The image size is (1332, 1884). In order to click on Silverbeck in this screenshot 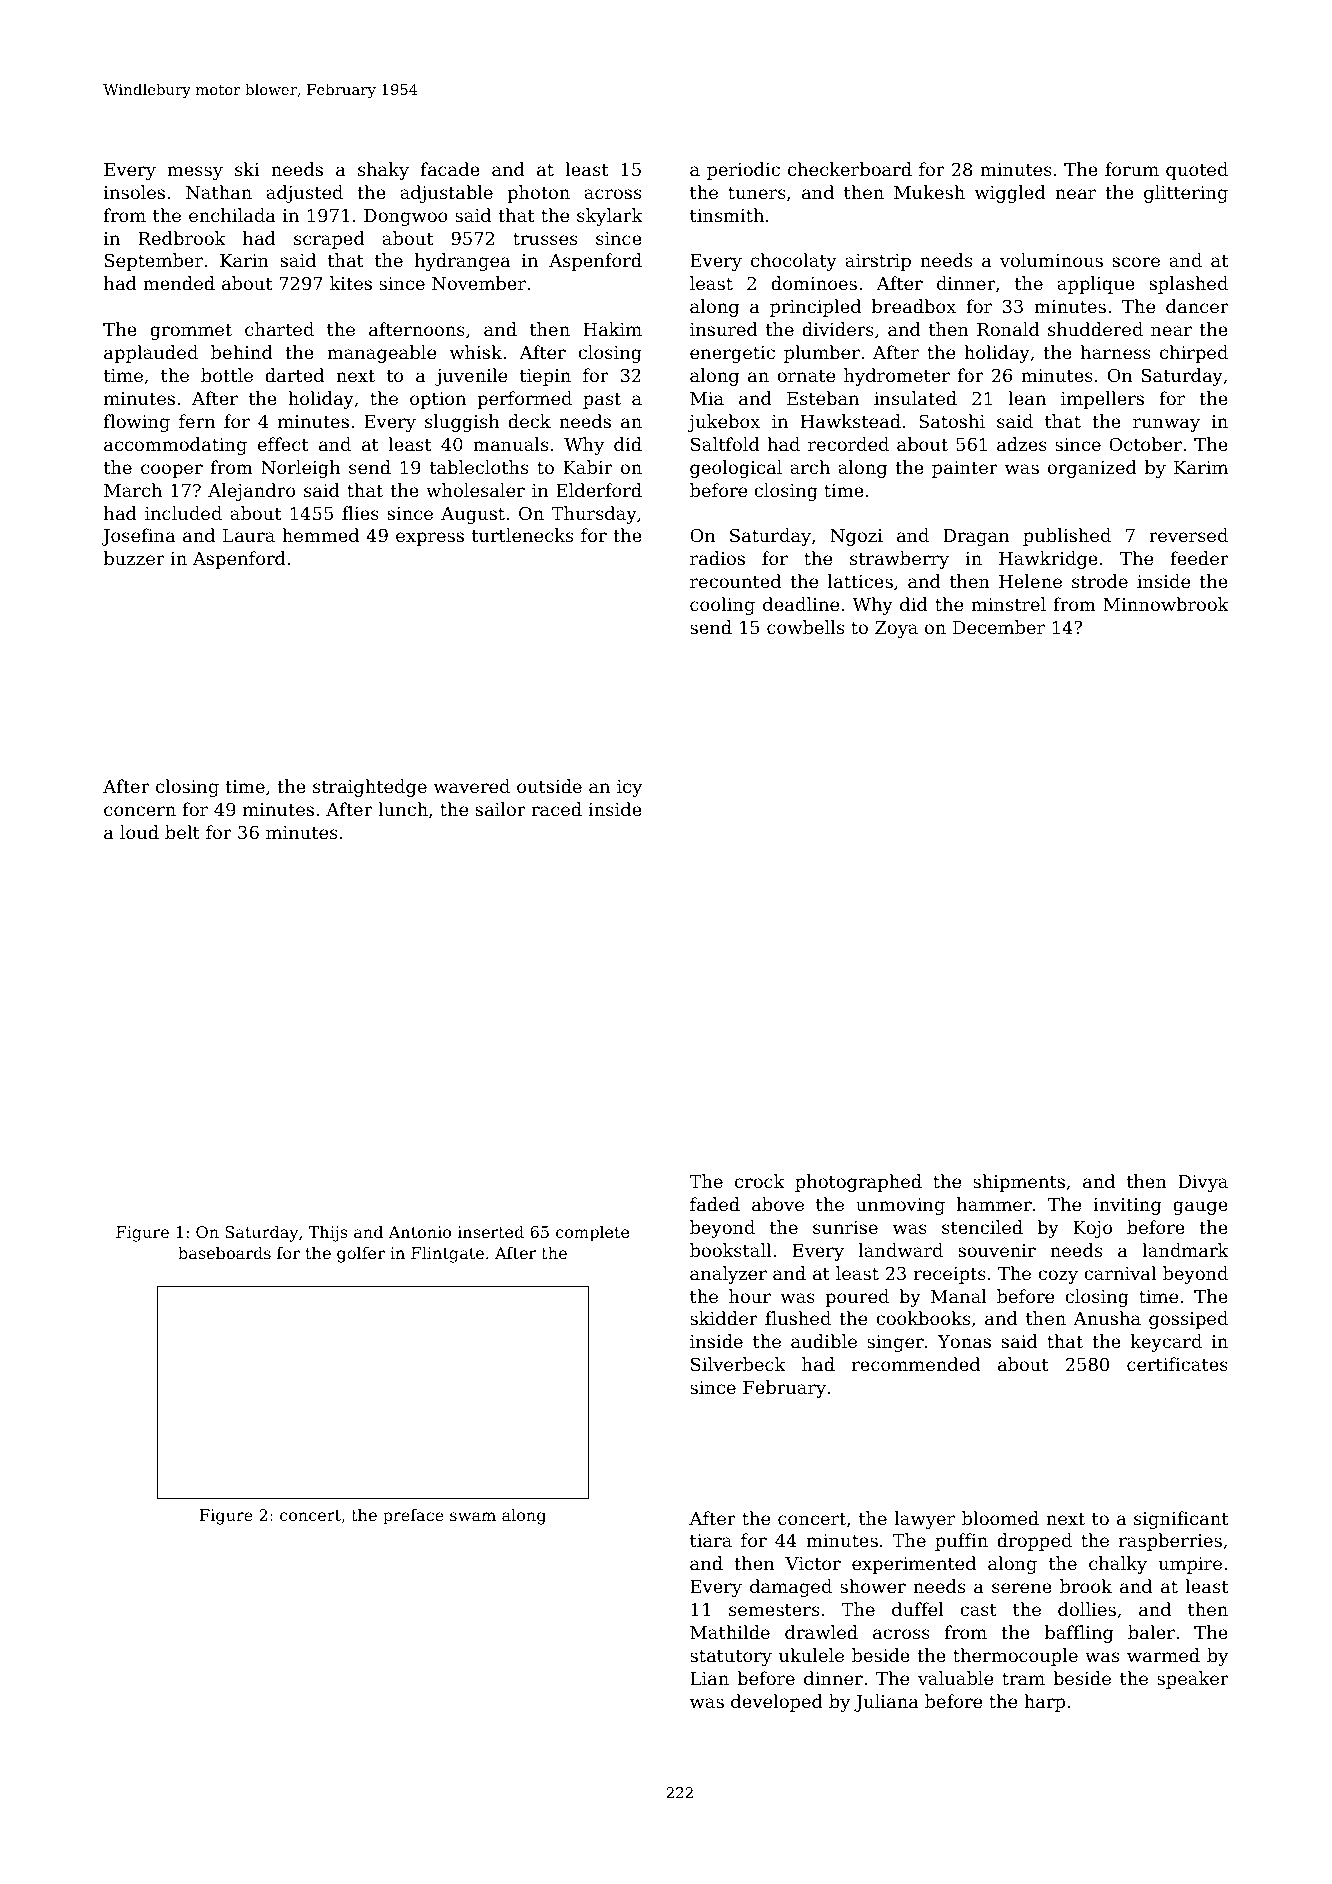, I will do `click(738, 1364)`.
